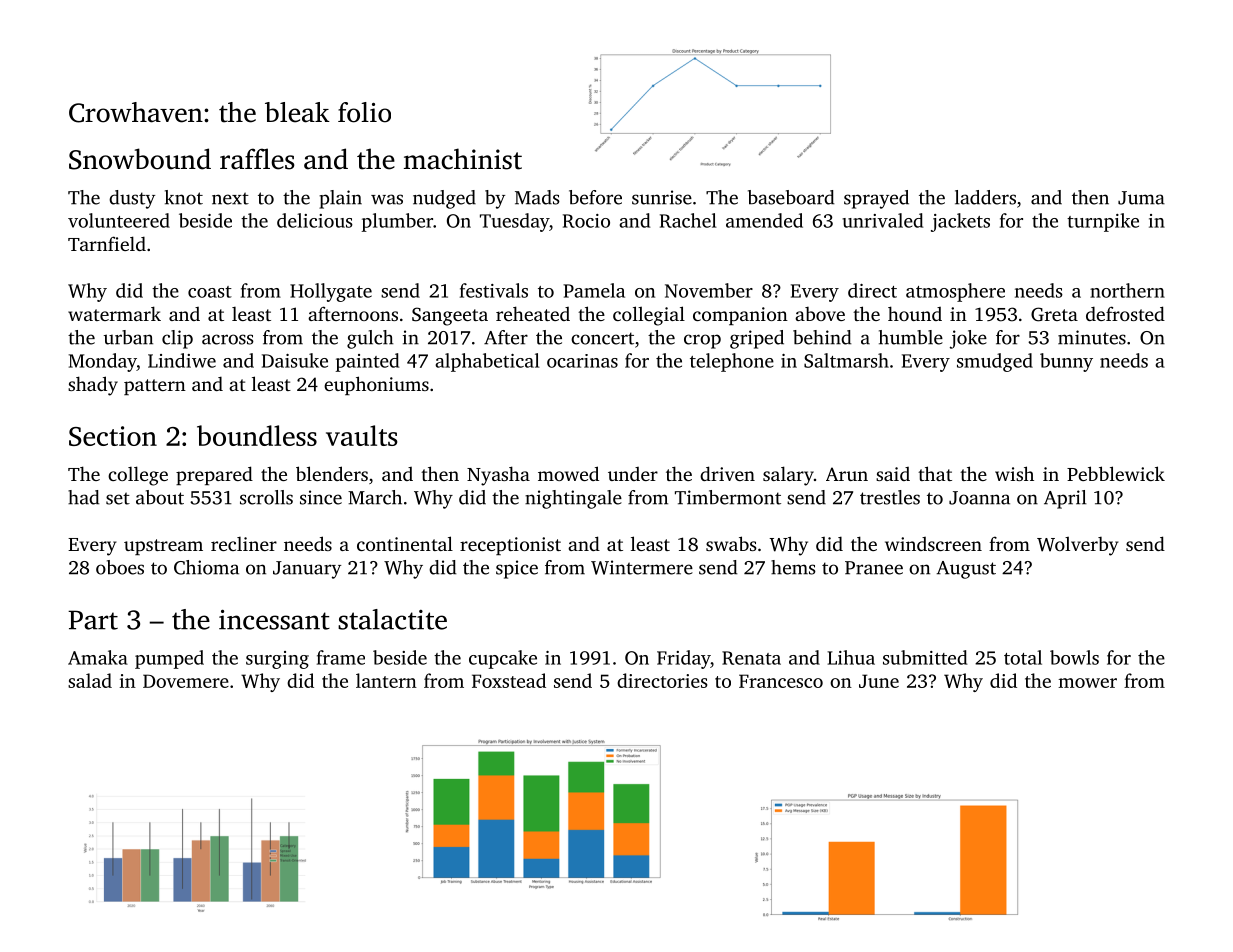 The image size is (1233, 952). What do you see at coordinates (498, 476) in the screenshot?
I see `Nyasha` at bounding box center [498, 476].
